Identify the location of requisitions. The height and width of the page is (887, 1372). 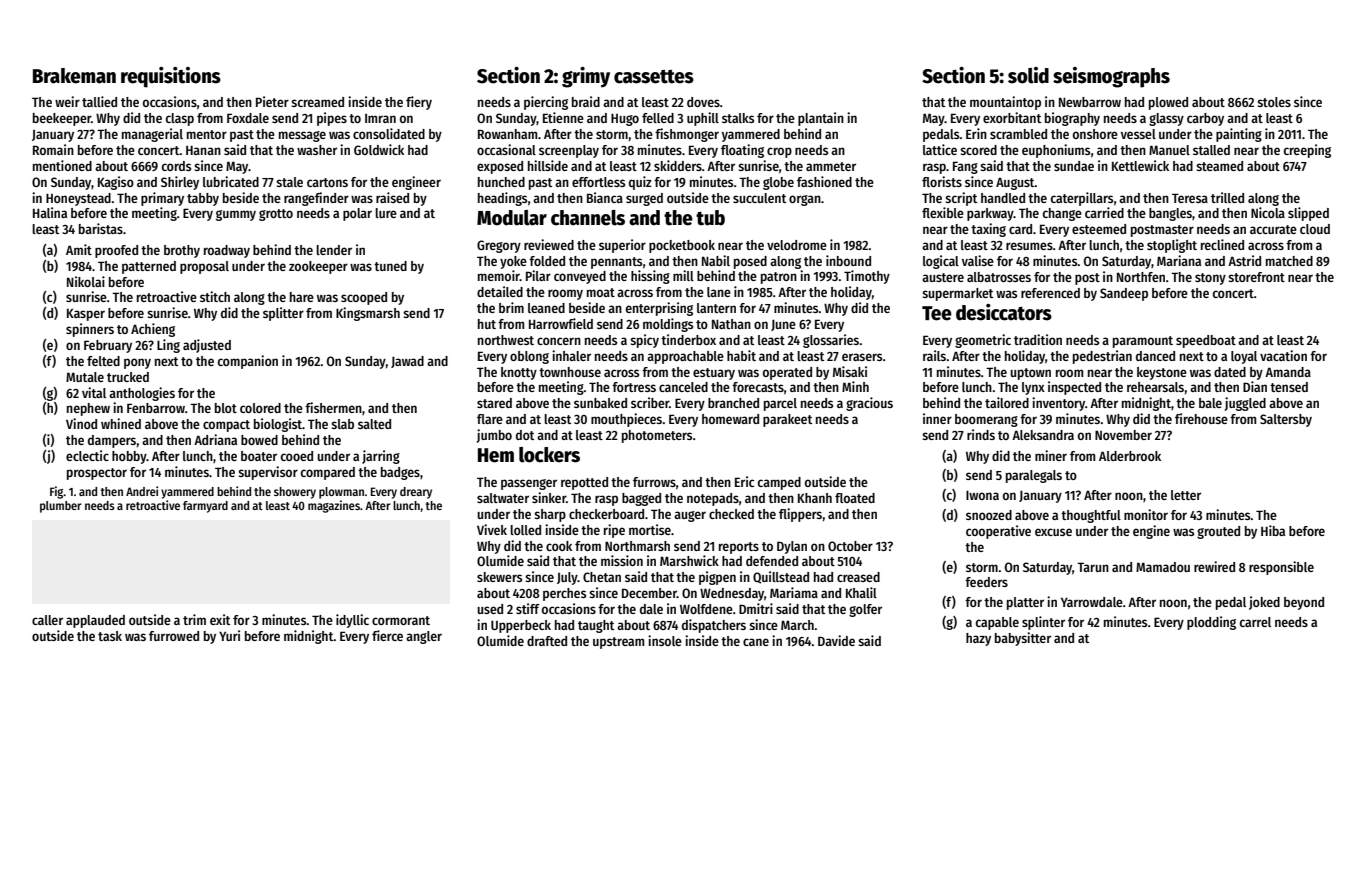
(171, 77).
